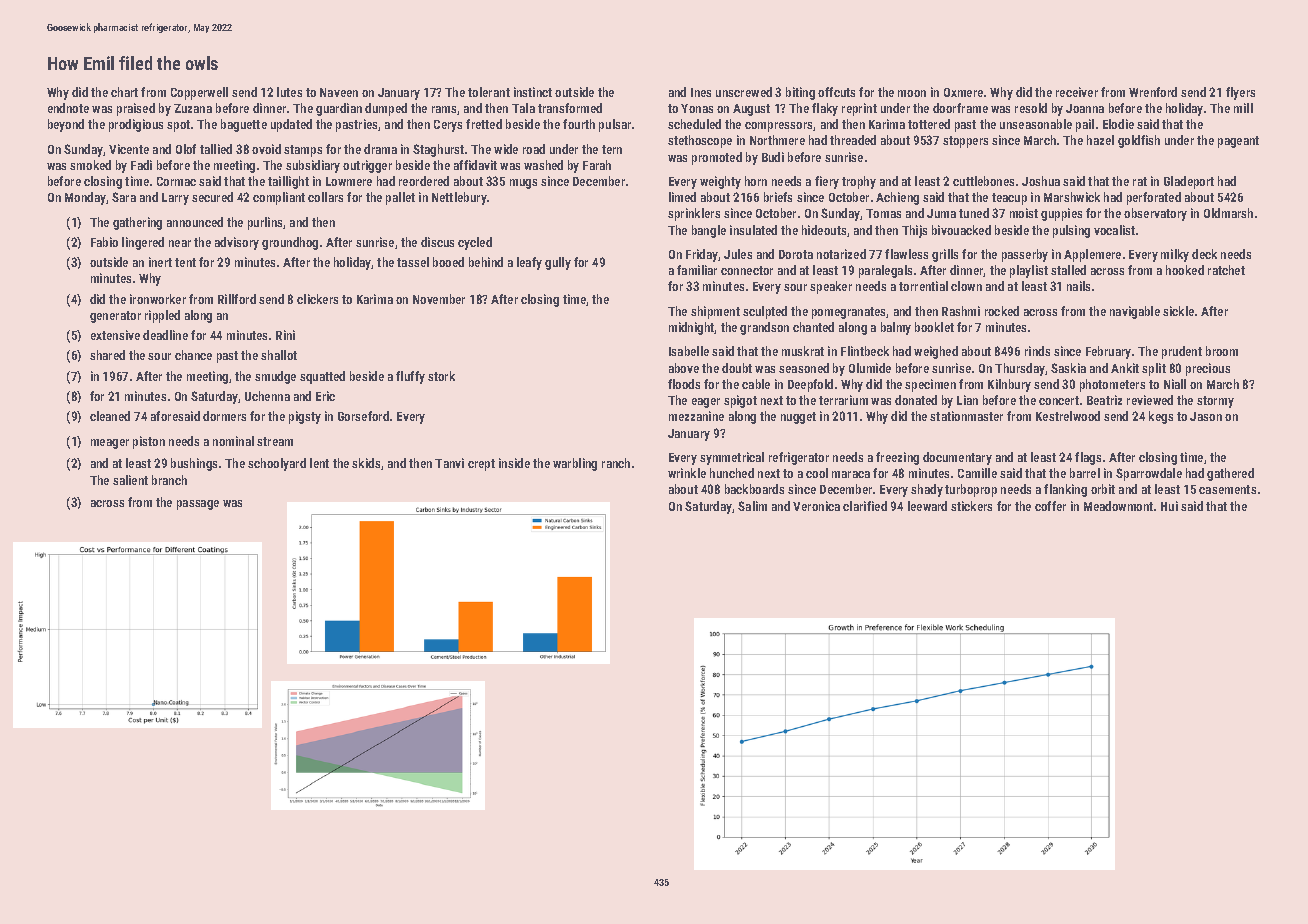 The height and width of the screenshot is (924, 1308). What do you see at coordinates (961, 311) in the screenshot?
I see `Rashmi` at bounding box center [961, 311].
